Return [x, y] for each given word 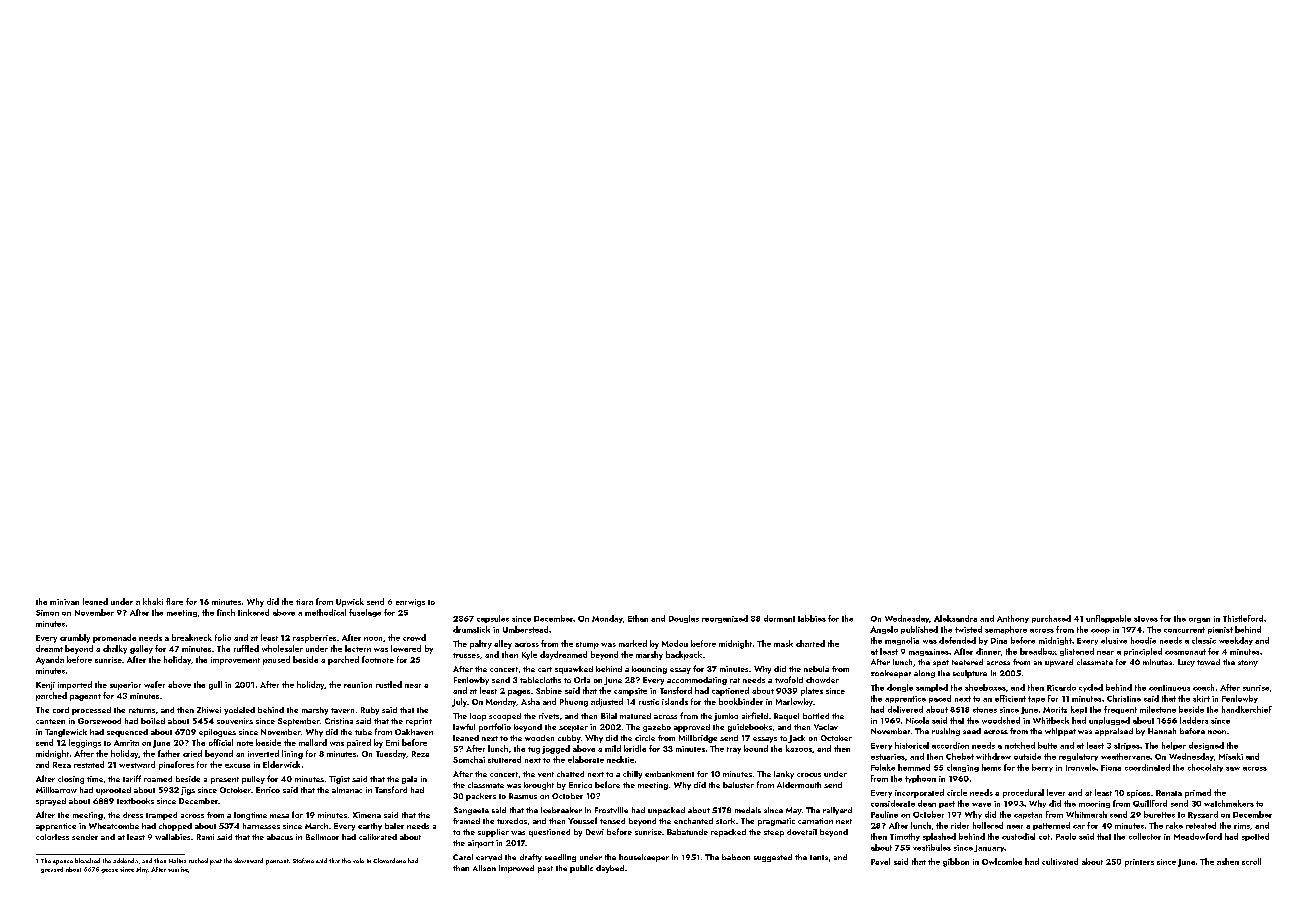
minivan [64, 602]
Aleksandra [955, 618]
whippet [1060, 732]
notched [1020, 745]
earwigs [410, 603]
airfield [755, 715]
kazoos [799, 748]
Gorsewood [99, 721]
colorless [52, 837]
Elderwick [281, 764]
